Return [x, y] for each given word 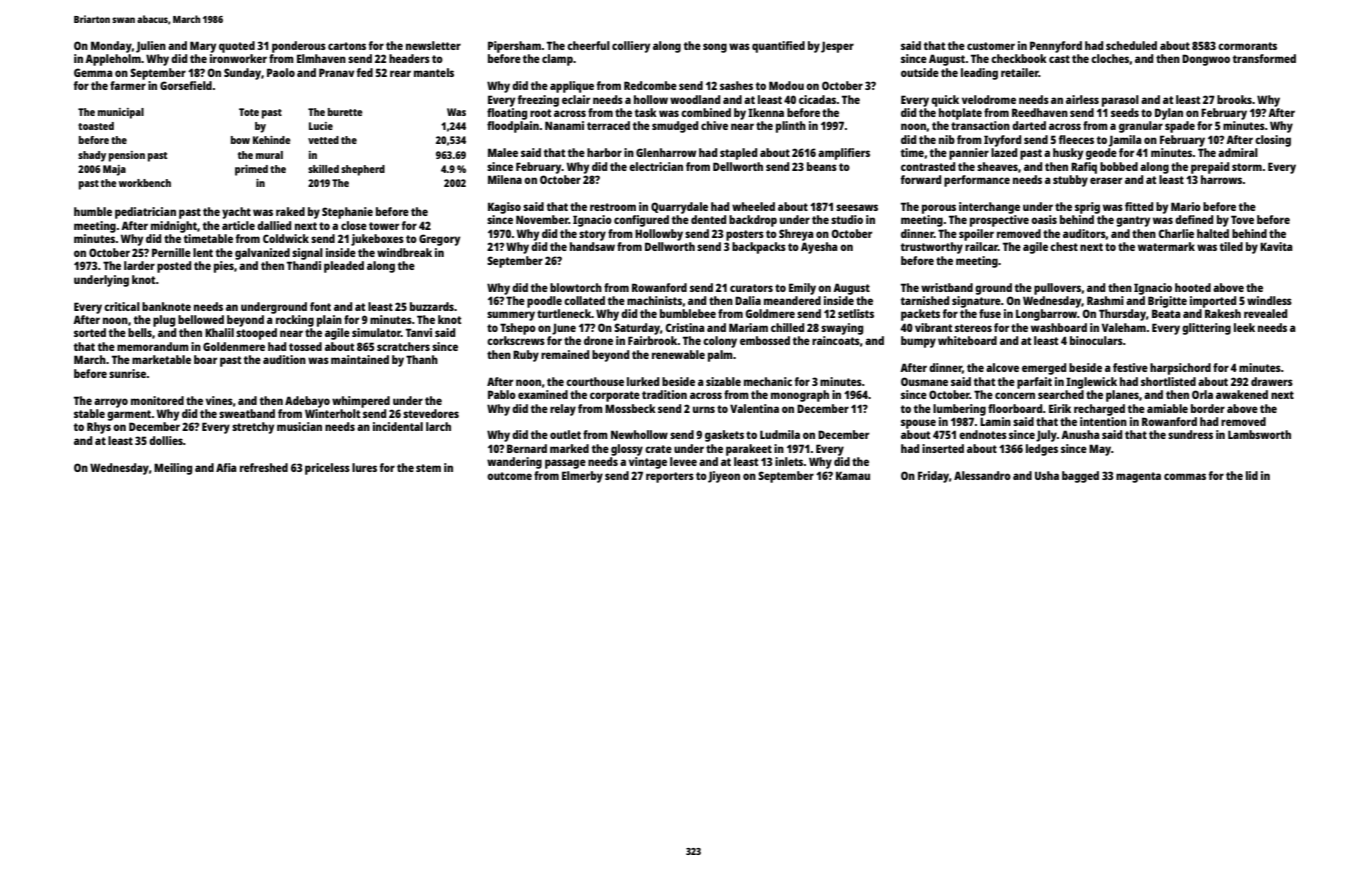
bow [240, 140]
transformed [1264, 58]
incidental [398, 426]
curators [751, 288]
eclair [576, 99]
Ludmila [780, 434]
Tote [249, 112]
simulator [376, 332]
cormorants [1247, 46]
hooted [1193, 287]
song [715, 48]
